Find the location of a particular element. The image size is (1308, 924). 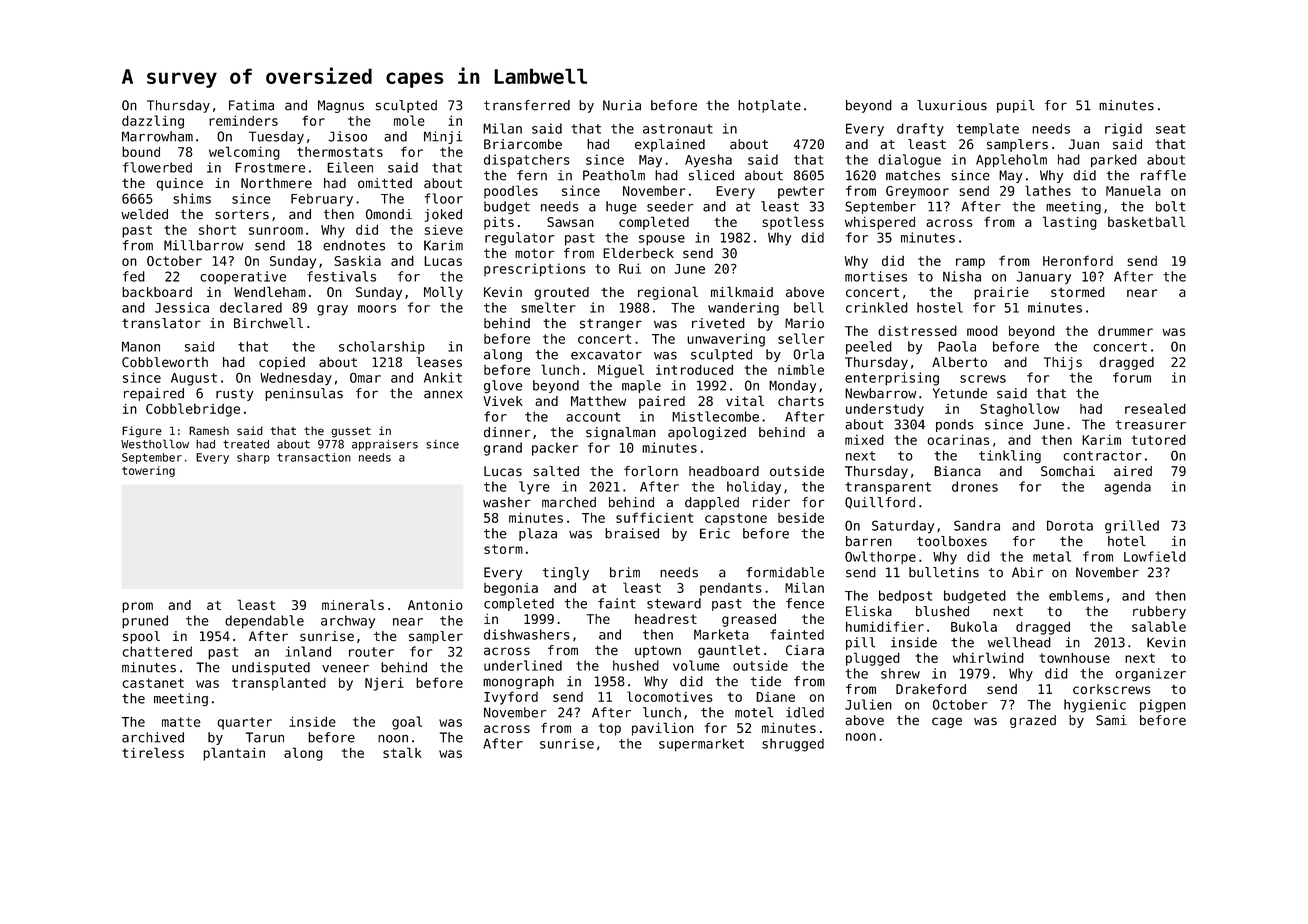

dispatchers is located at coordinates (527, 160).
